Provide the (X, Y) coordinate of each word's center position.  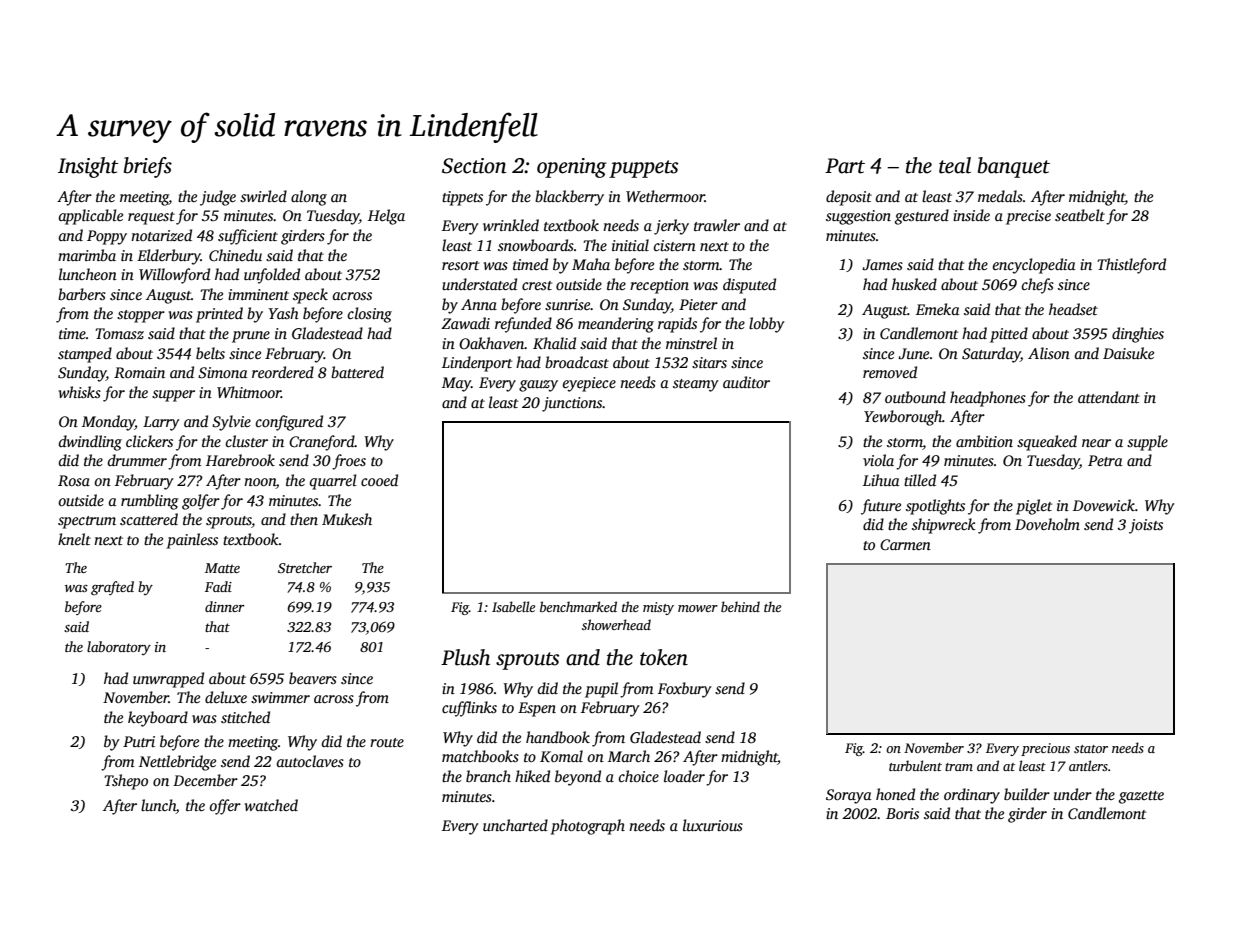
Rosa (74, 480)
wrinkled (511, 225)
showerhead (616, 624)
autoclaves (310, 761)
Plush (465, 657)
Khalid (554, 343)
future (881, 507)
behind (740, 606)
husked (914, 284)
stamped (85, 355)
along (309, 198)
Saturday (991, 355)
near (1096, 443)
